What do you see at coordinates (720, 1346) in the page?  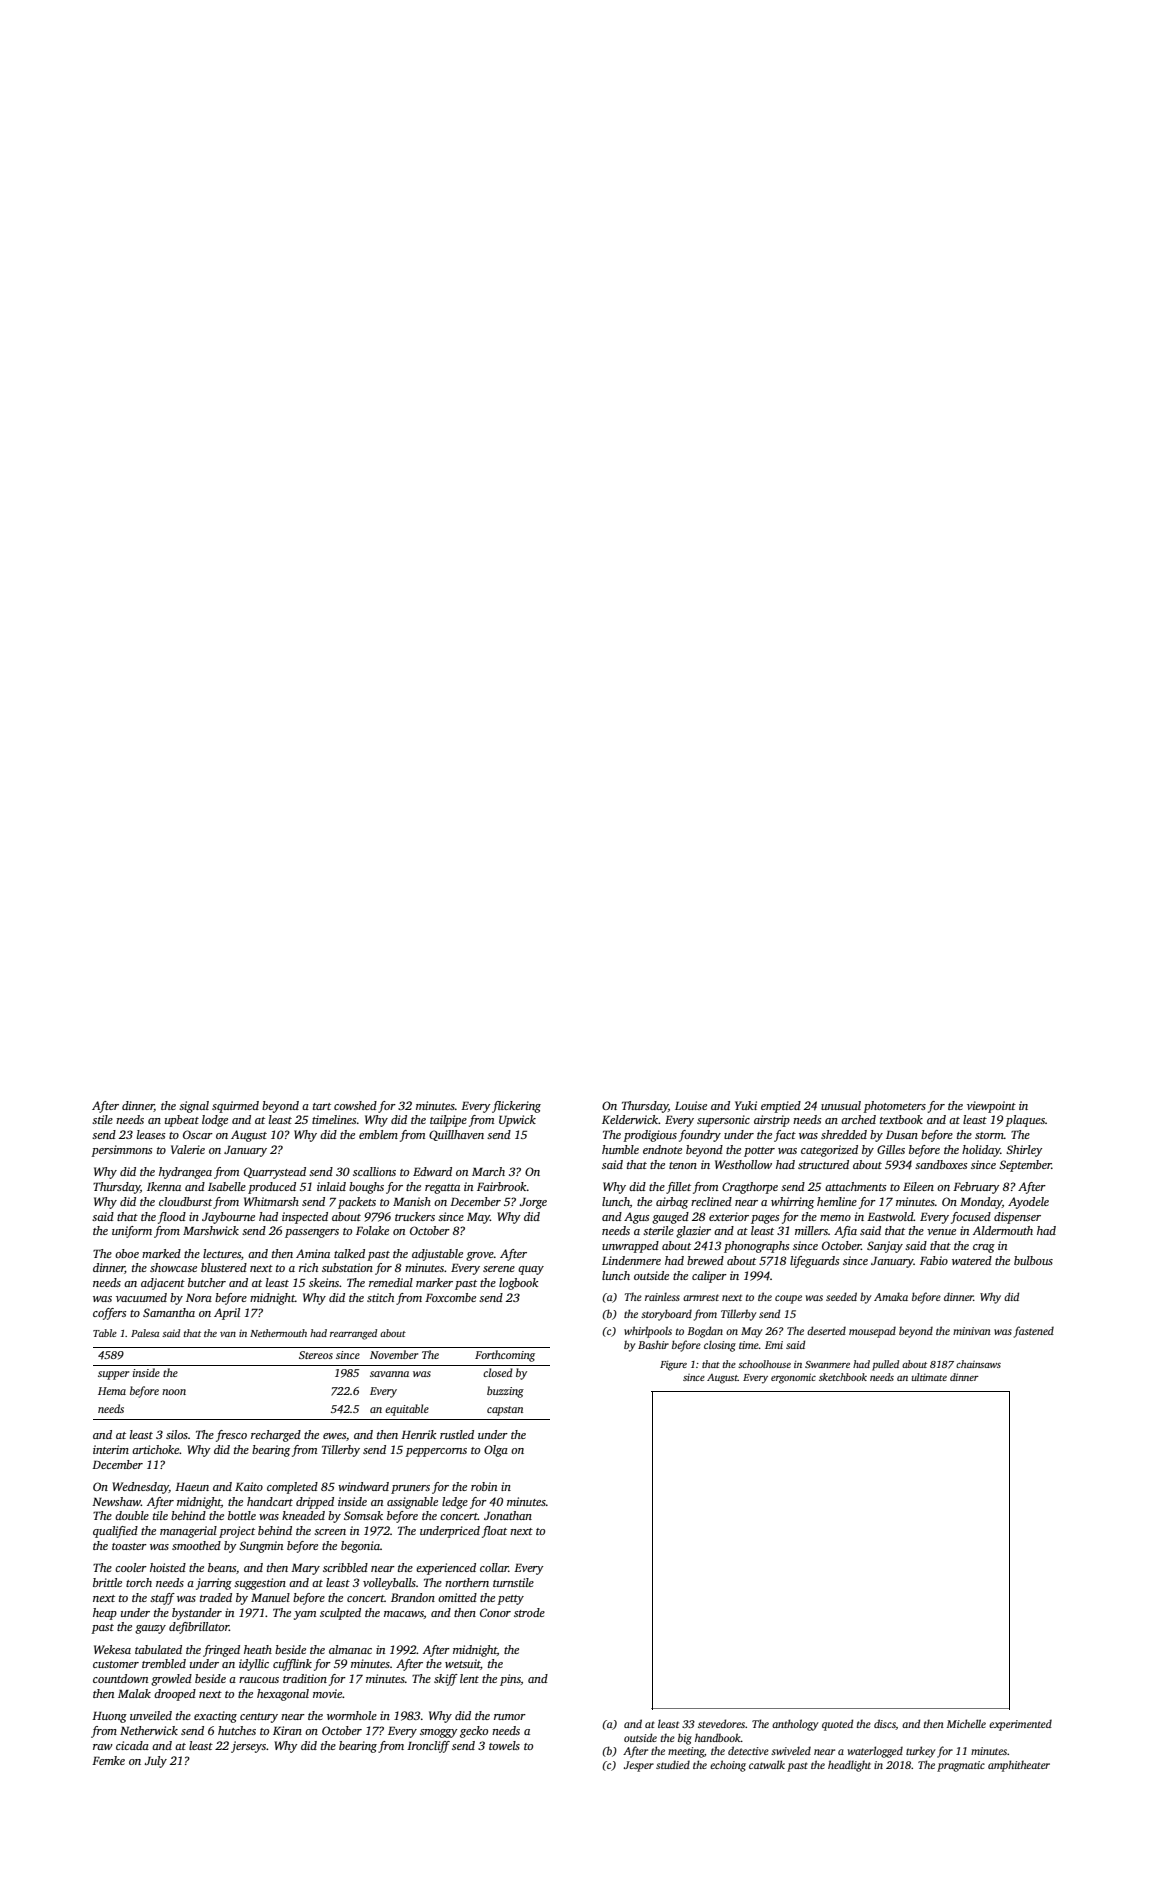 I see `closing` at bounding box center [720, 1346].
